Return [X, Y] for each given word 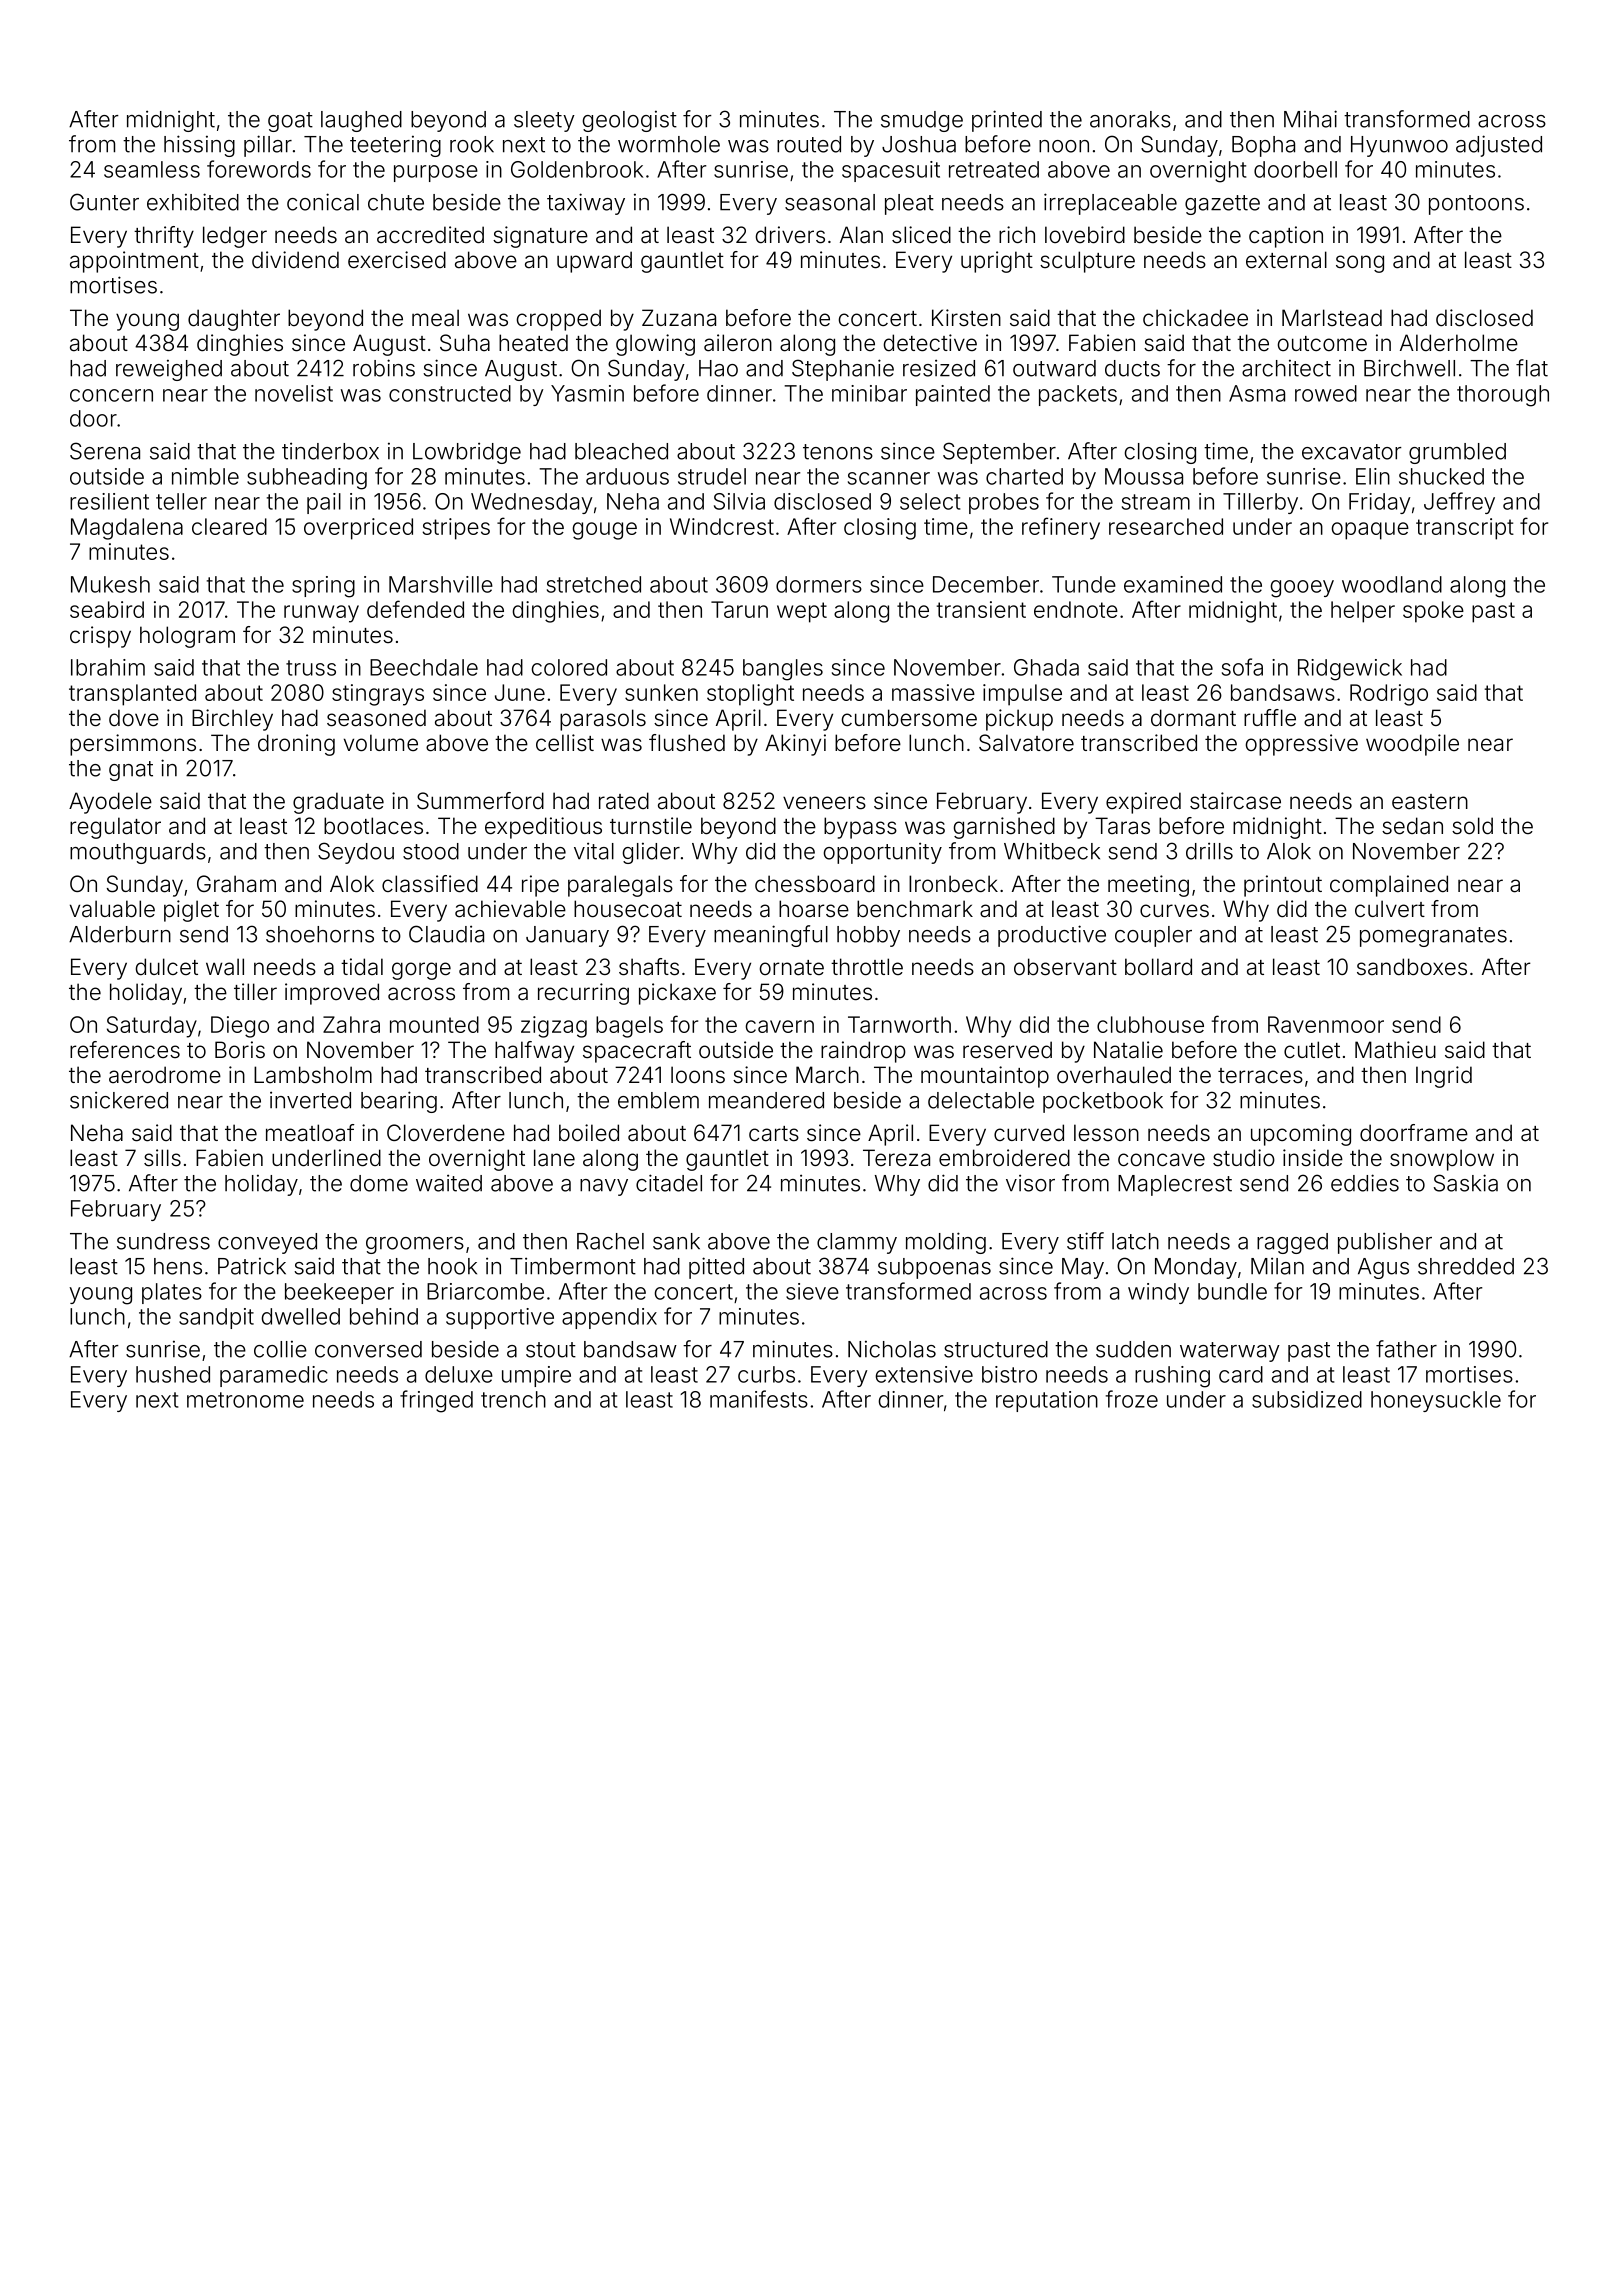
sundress [163, 1241]
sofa [1242, 667]
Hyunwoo [1399, 146]
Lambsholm [313, 1075]
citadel [669, 1183]
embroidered [1004, 1158]
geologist [629, 121]
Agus [1383, 1268]
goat [290, 122]
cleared [229, 526]
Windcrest [722, 526]
